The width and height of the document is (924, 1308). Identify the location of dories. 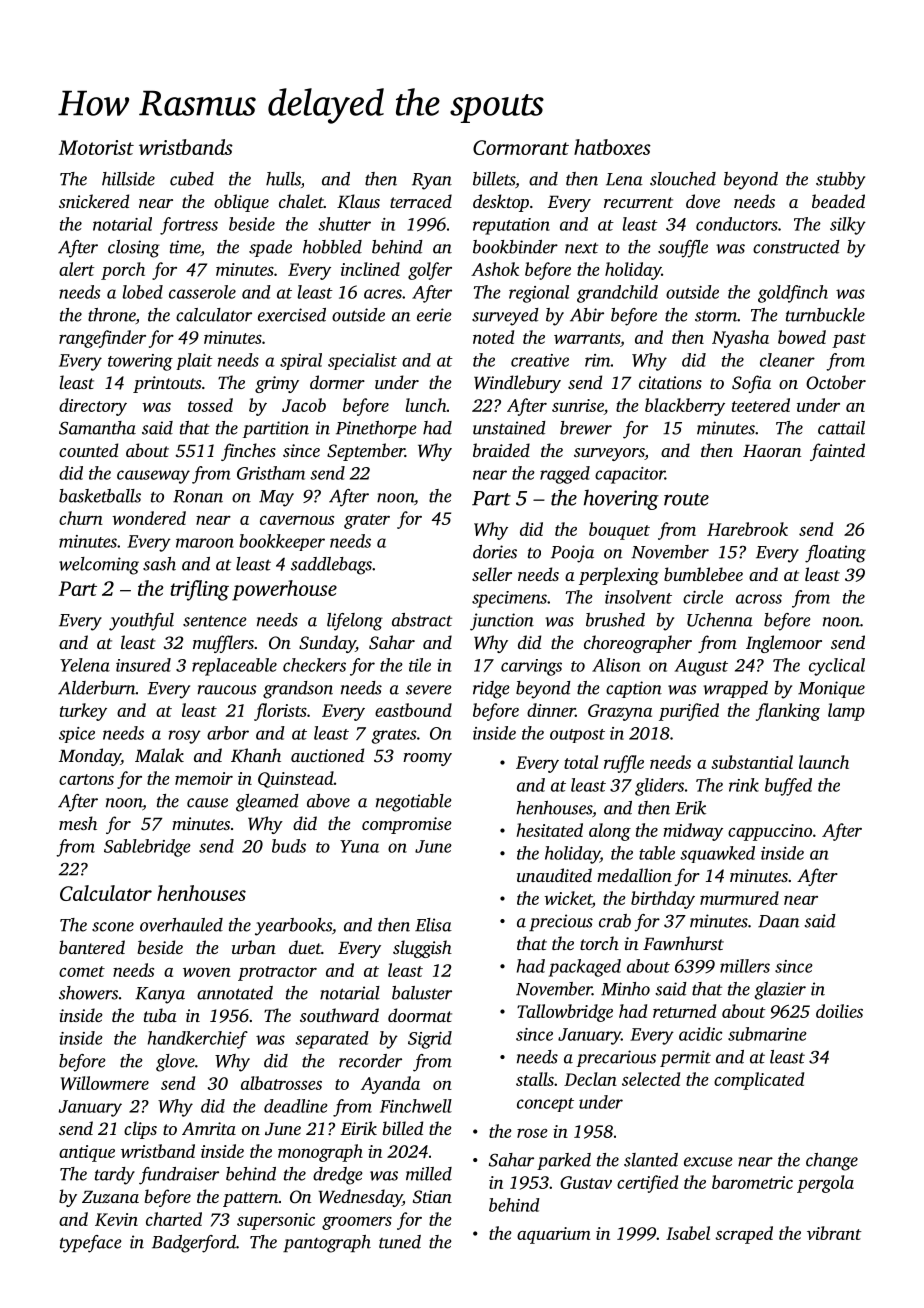
(495, 552).
